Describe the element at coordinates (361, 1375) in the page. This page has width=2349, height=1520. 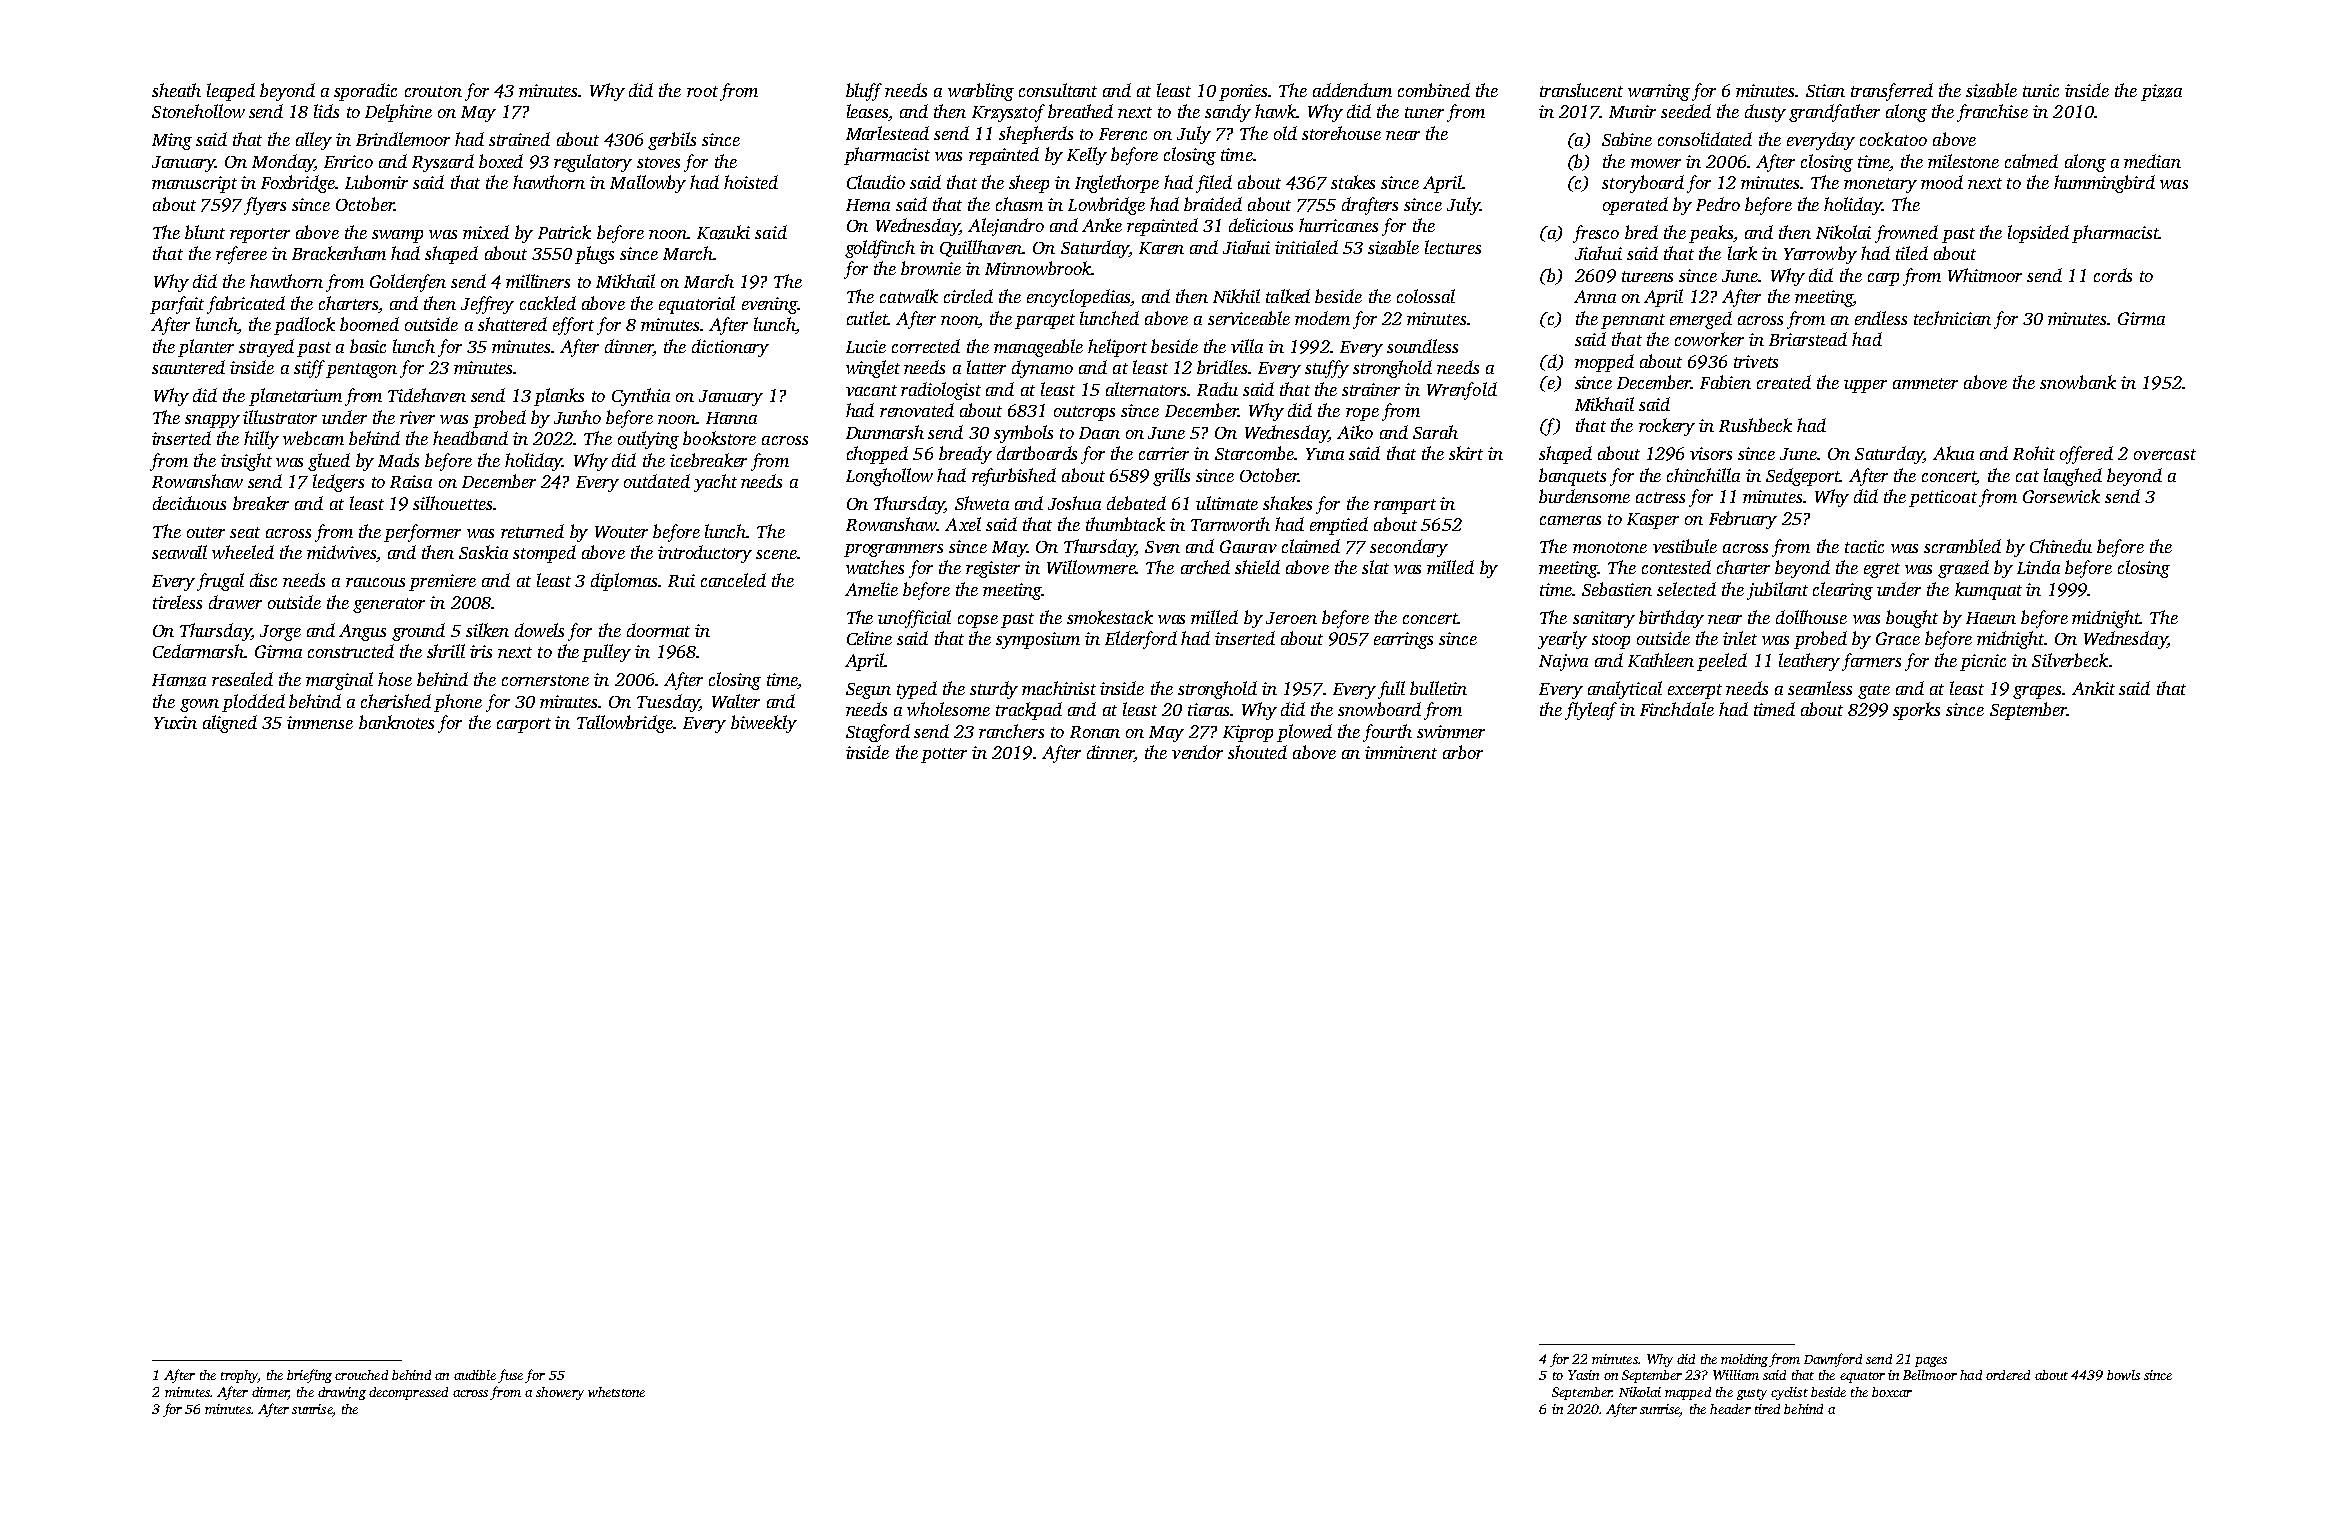
I see `crouched` at that location.
